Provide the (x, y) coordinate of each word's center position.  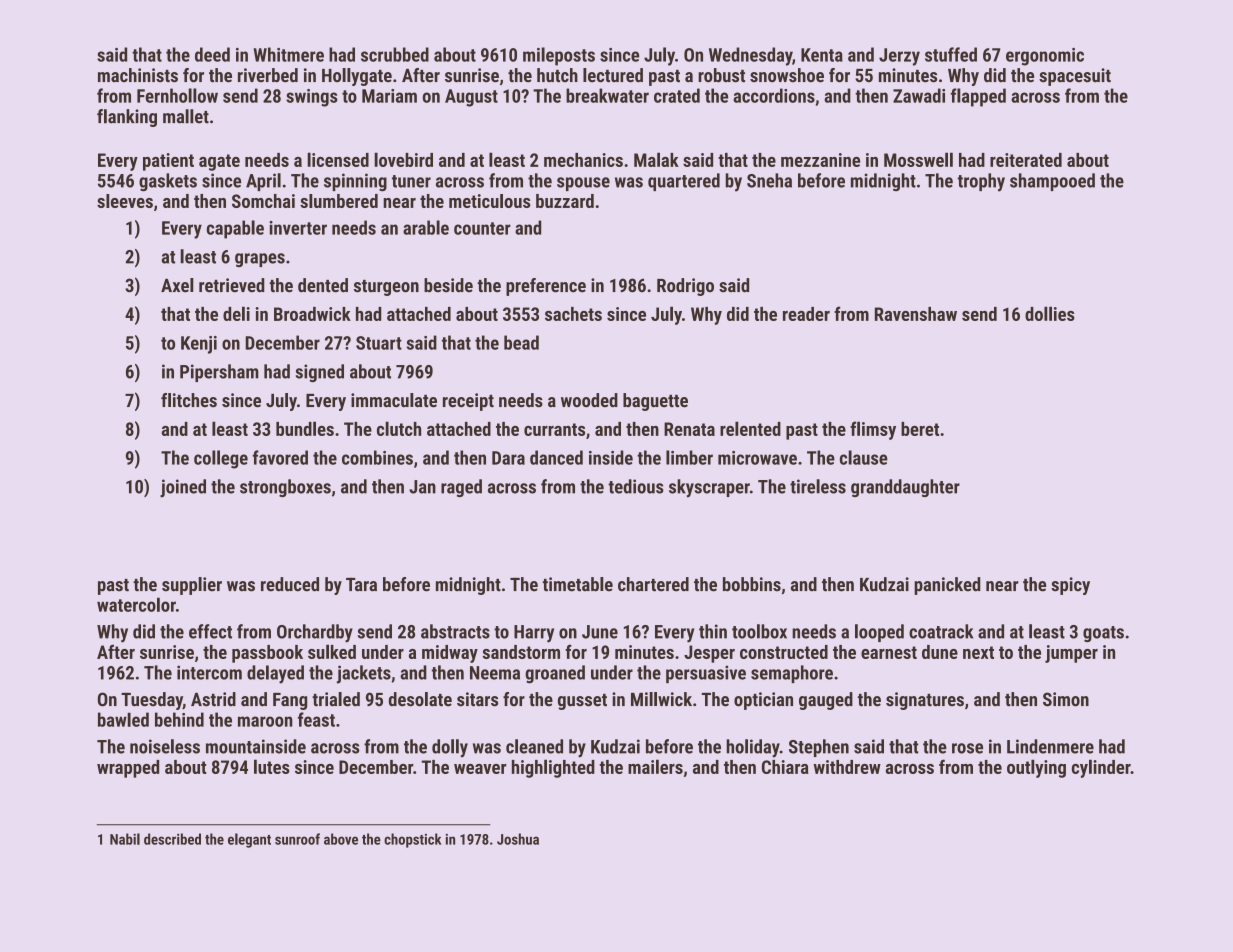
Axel (177, 285)
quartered (684, 182)
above (341, 839)
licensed (338, 159)
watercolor (136, 604)
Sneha (769, 180)
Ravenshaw (916, 314)
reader (806, 314)
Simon (1066, 699)
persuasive (706, 674)
